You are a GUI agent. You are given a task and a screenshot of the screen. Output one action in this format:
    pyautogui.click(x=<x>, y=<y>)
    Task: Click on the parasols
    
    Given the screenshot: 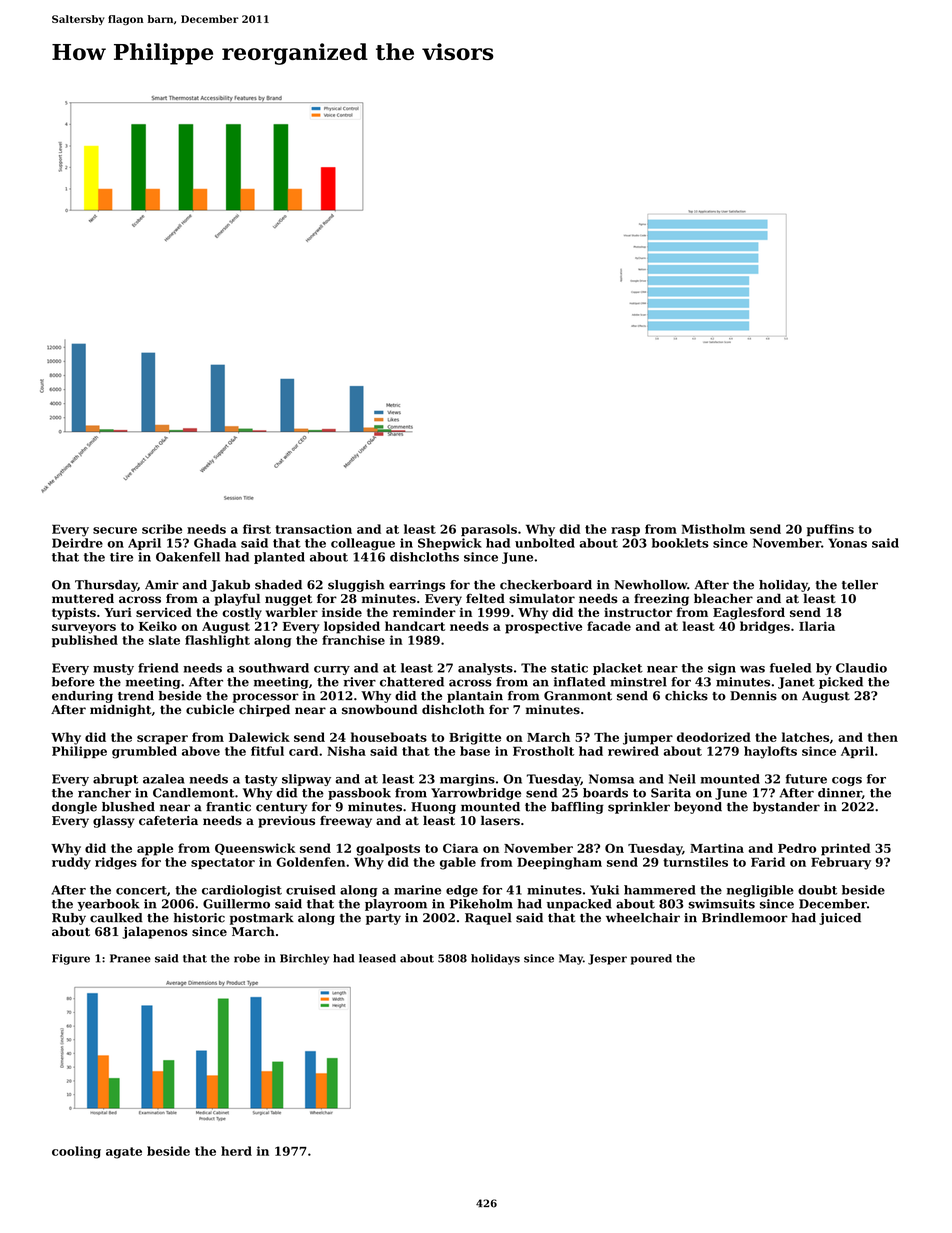 What is the action you would take?
    pyautogui.click(x=489, y=530)
